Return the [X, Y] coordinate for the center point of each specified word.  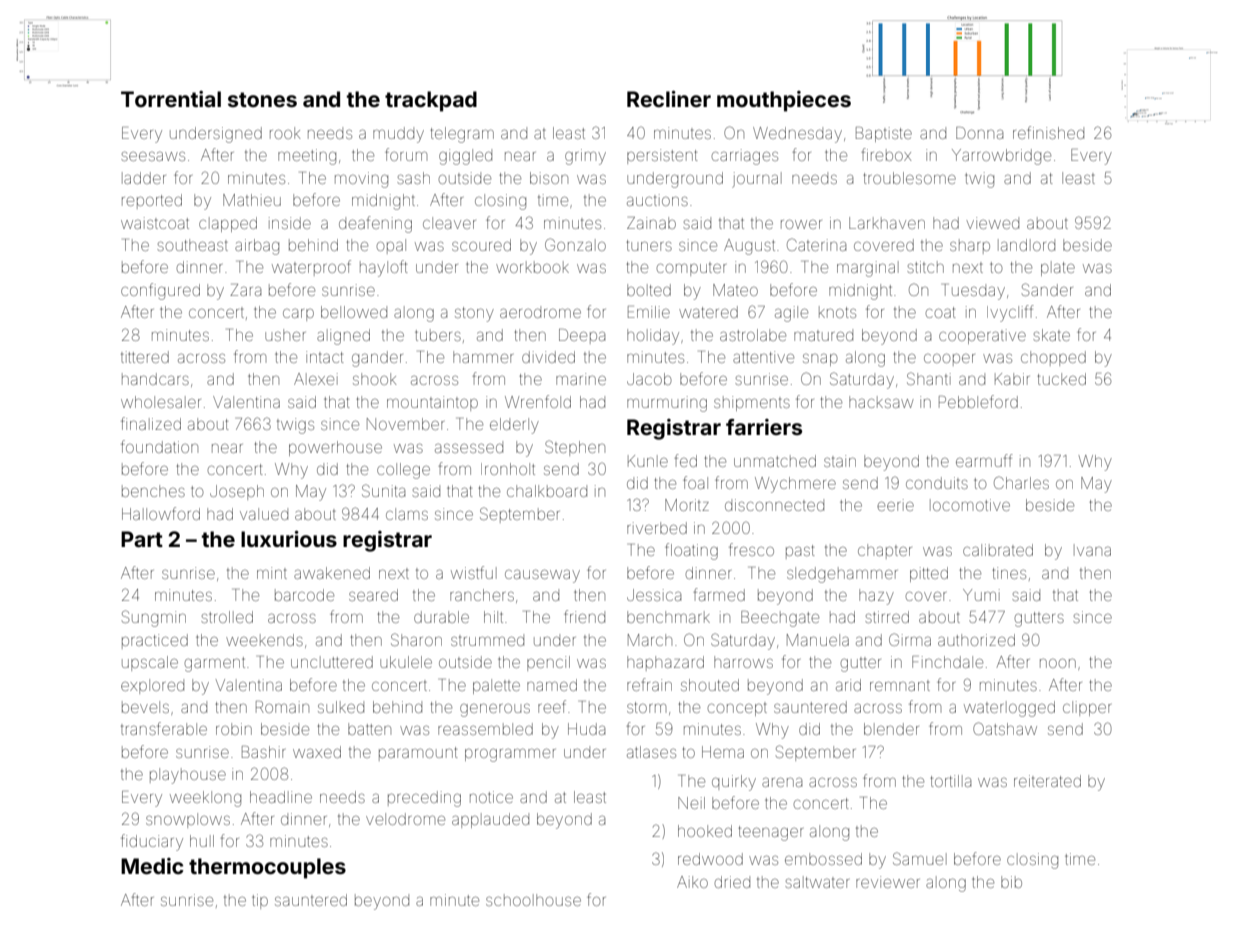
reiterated [1047, 781]
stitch [925, 267]
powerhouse [335, 448]
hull [202, 841]
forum [406, 154]
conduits [937, 483]
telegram [462, 135]
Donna [980, 133]
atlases [651, 752]
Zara [246, 290]
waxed [317, 752]
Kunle [648, 461]
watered [708, 312]
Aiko [692, 882]
